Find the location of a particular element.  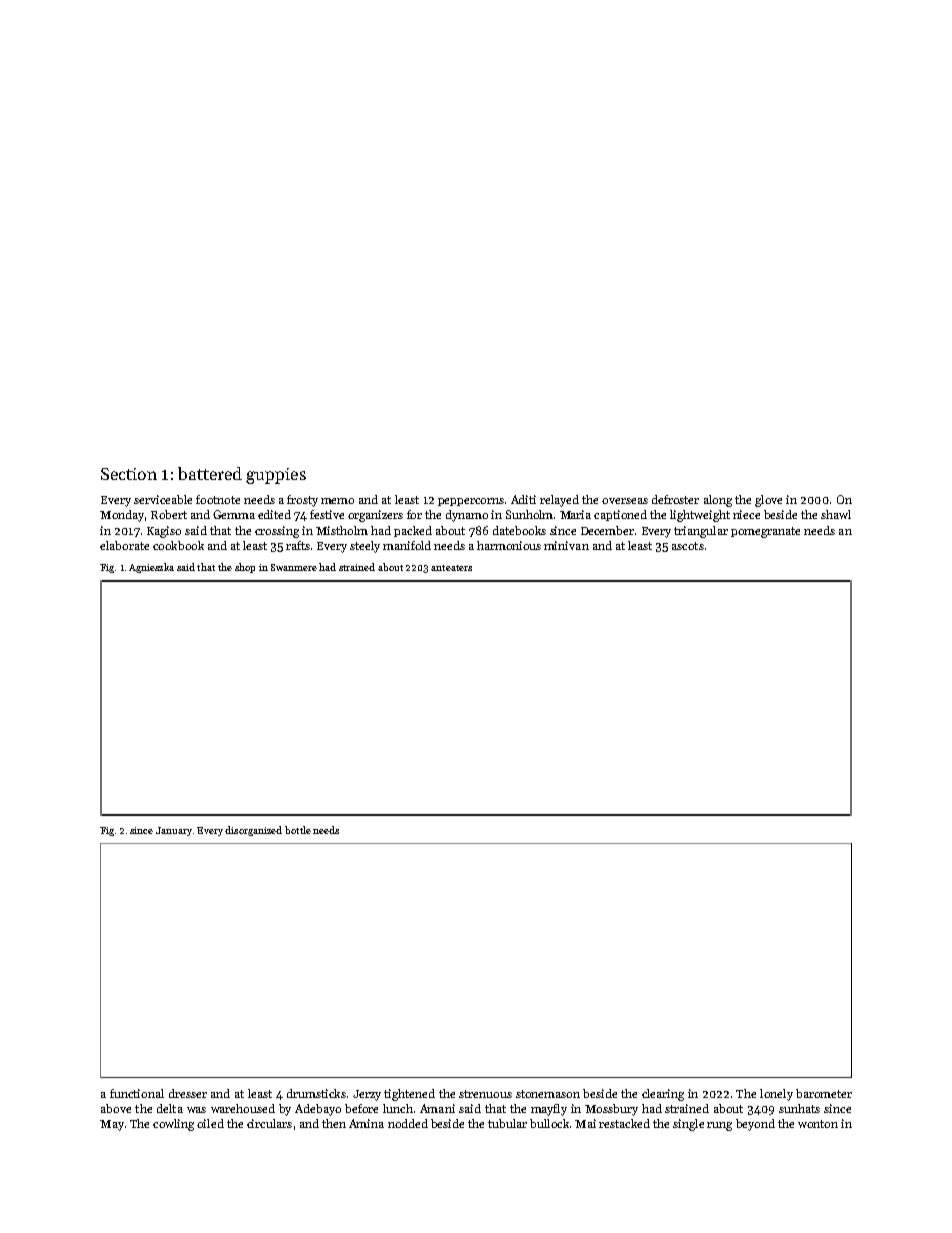

relayed is located at coordinates (559, 501).
